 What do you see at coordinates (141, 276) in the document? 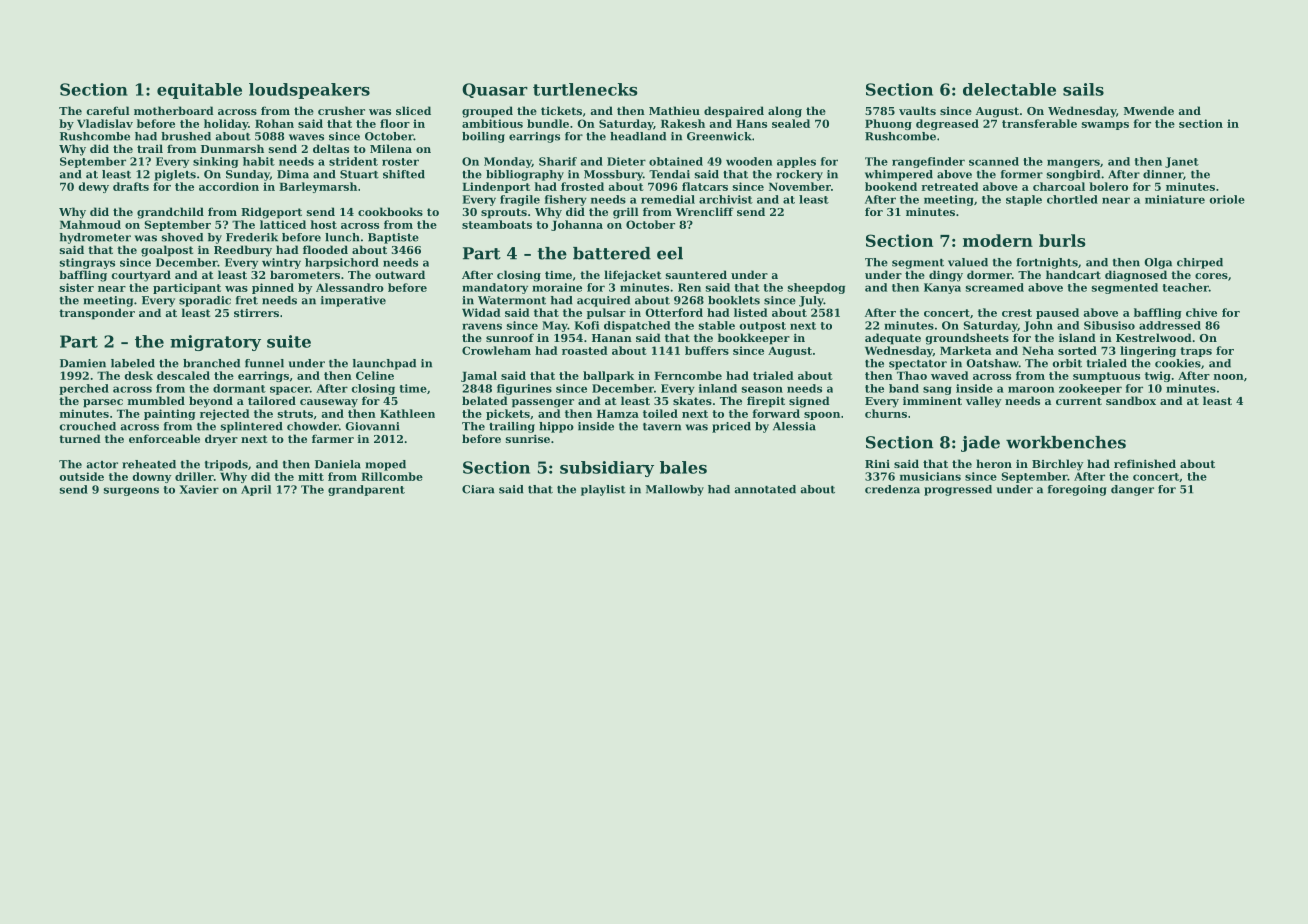
I see `courtyard` at bounding box center [141, 276].
